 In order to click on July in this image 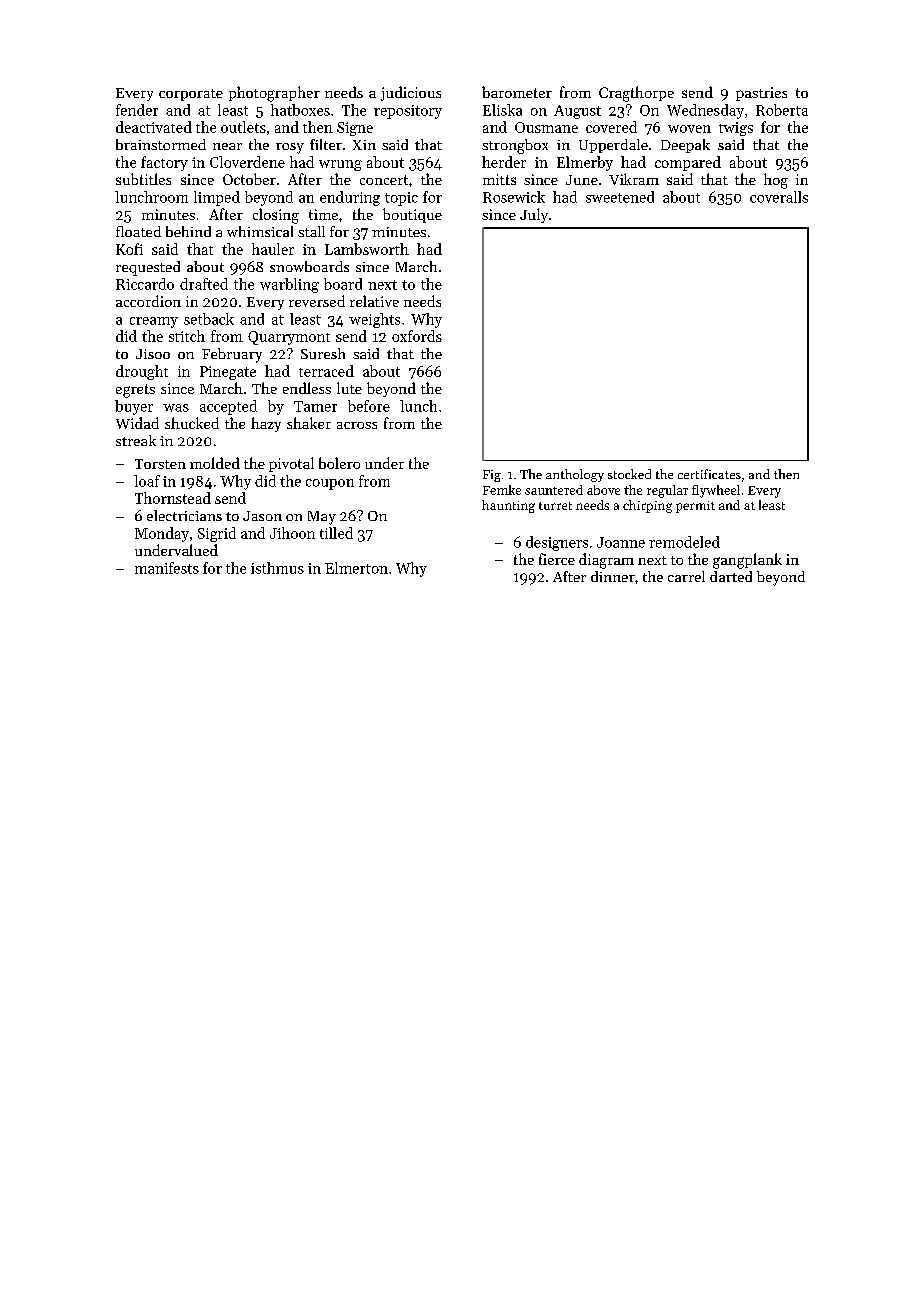, I will do `click(534, 215)`.
